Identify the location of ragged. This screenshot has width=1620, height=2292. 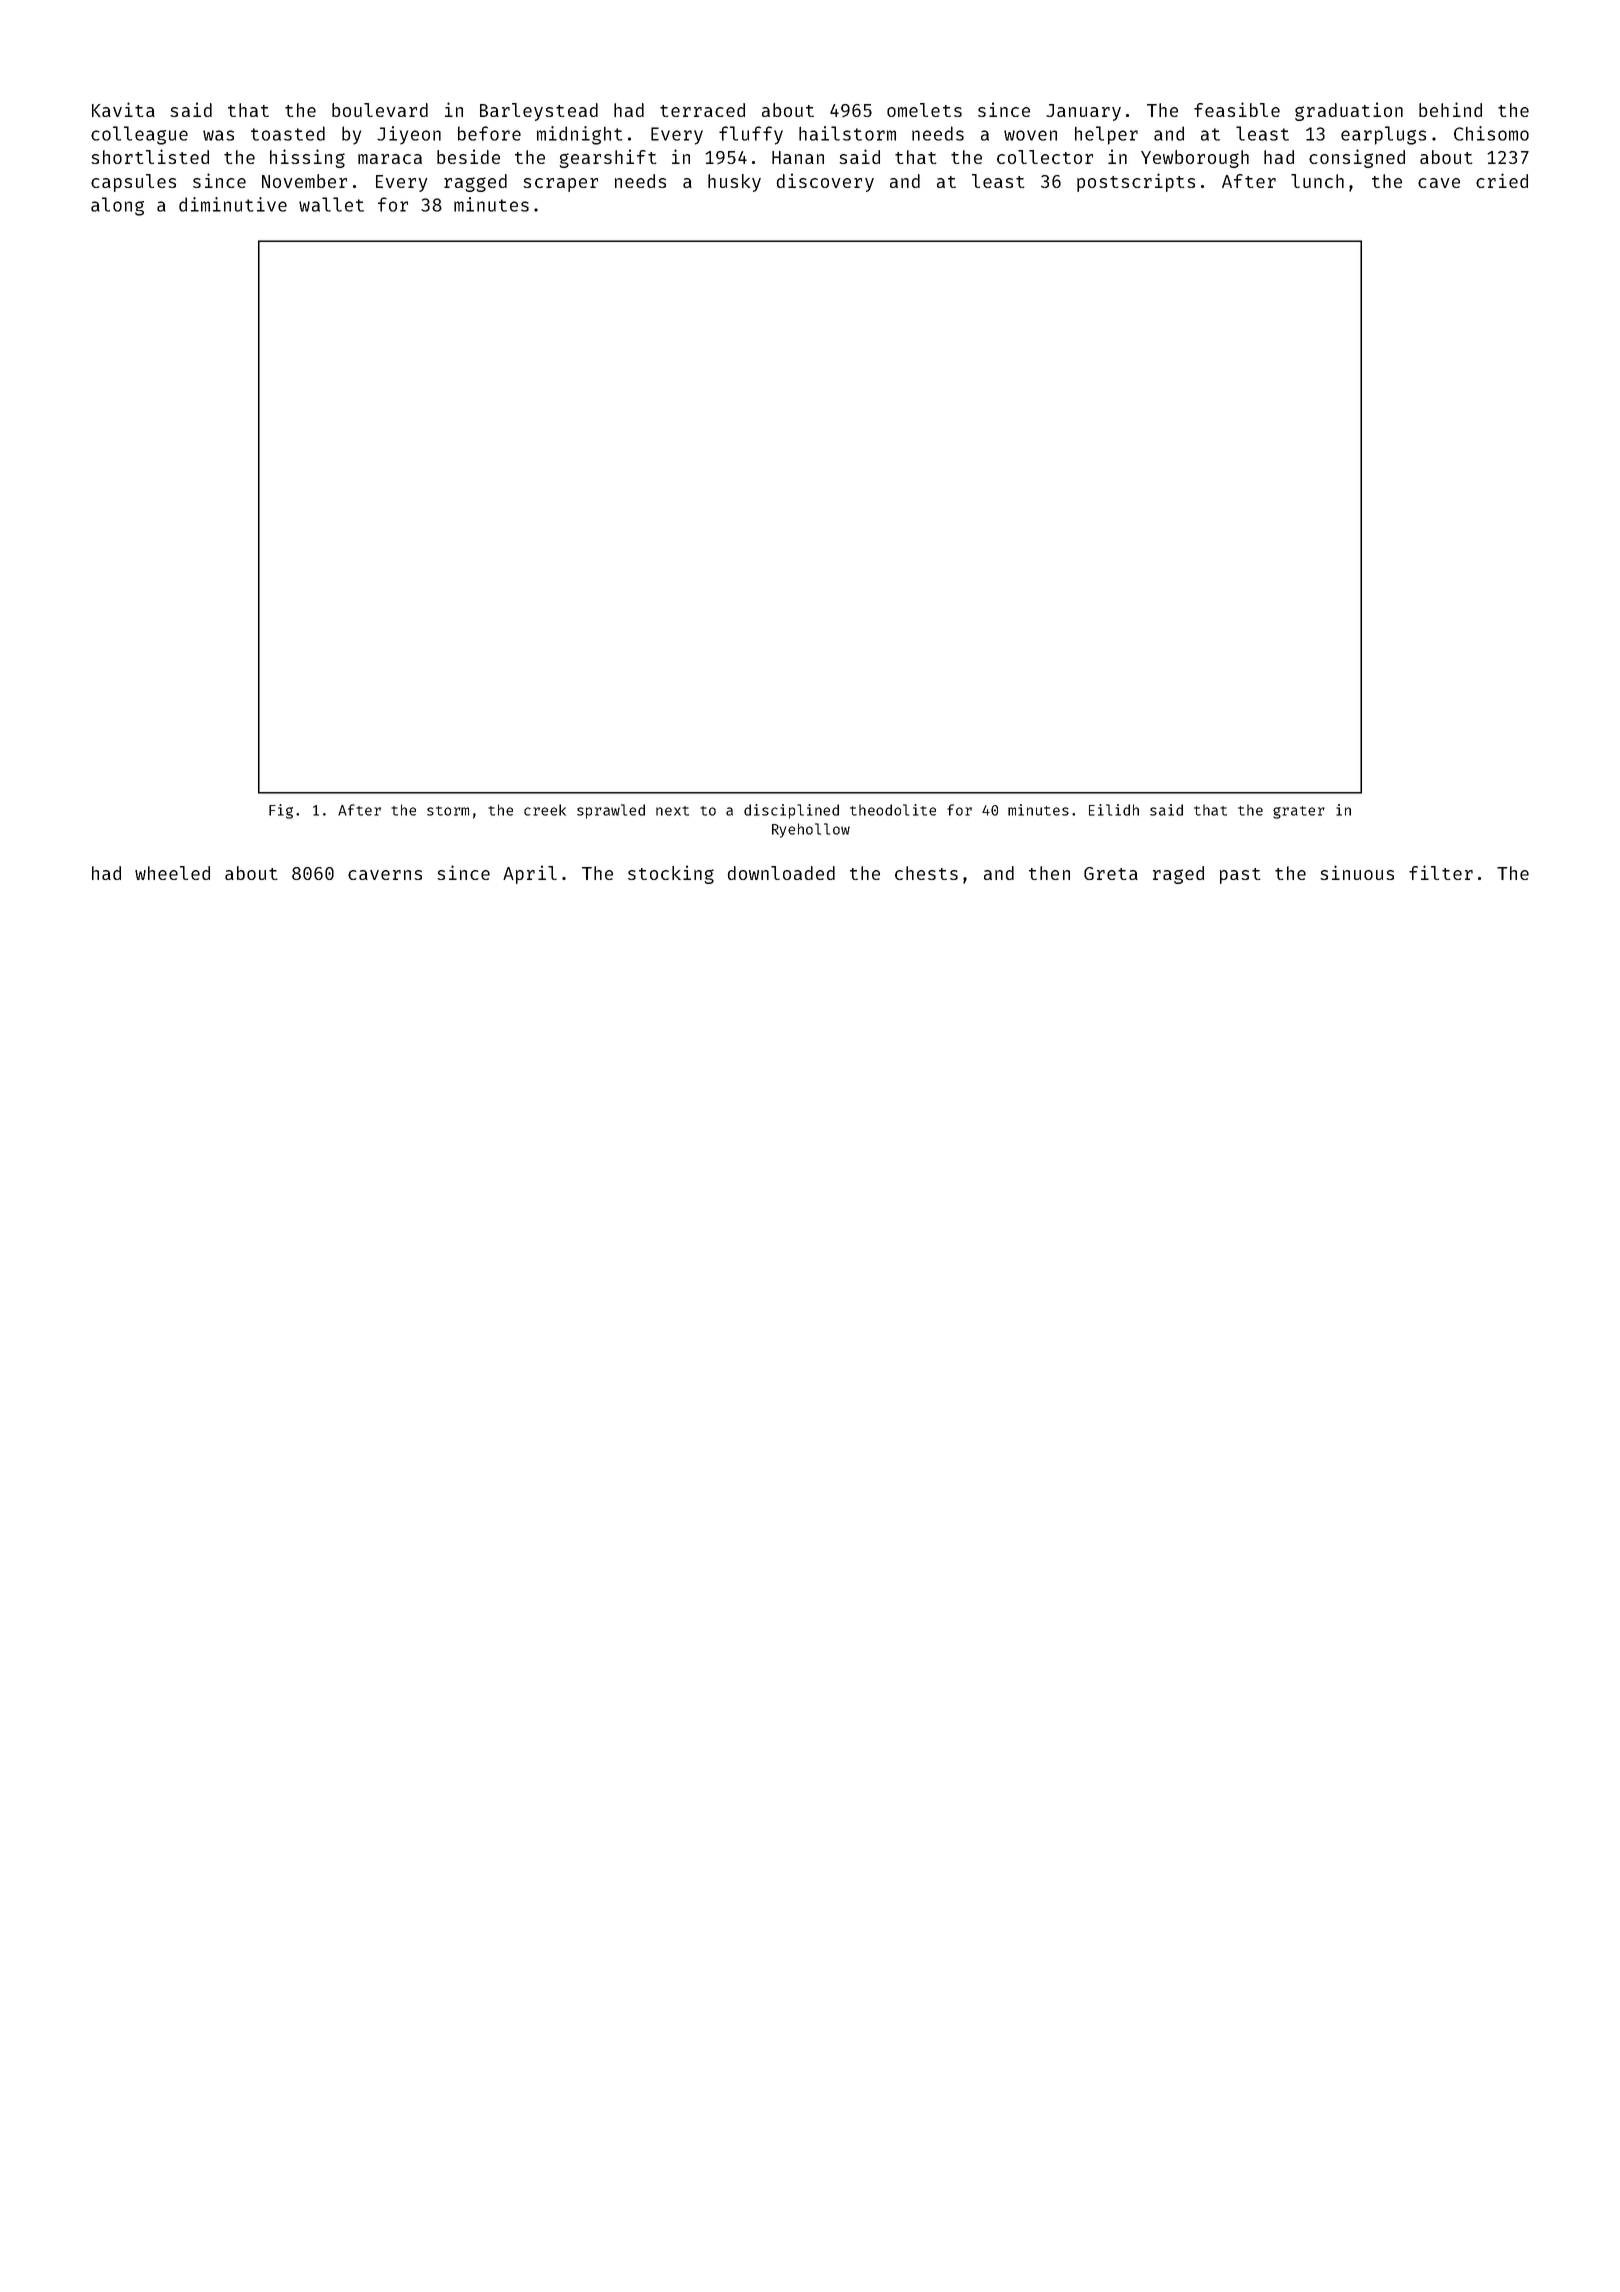
(475, 183).
